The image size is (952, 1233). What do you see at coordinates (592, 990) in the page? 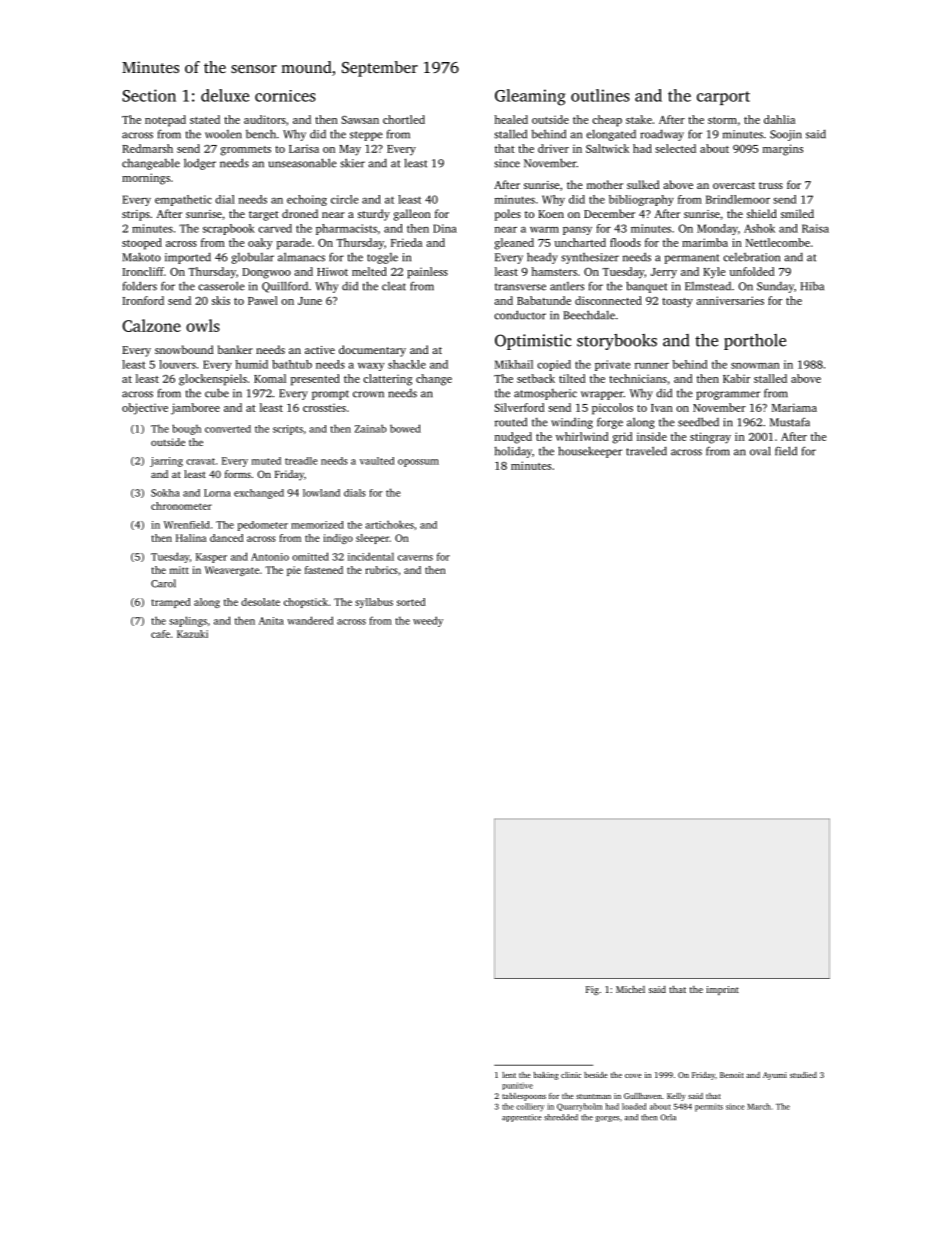
I see `Fig` at bounding box center [592, 990].
